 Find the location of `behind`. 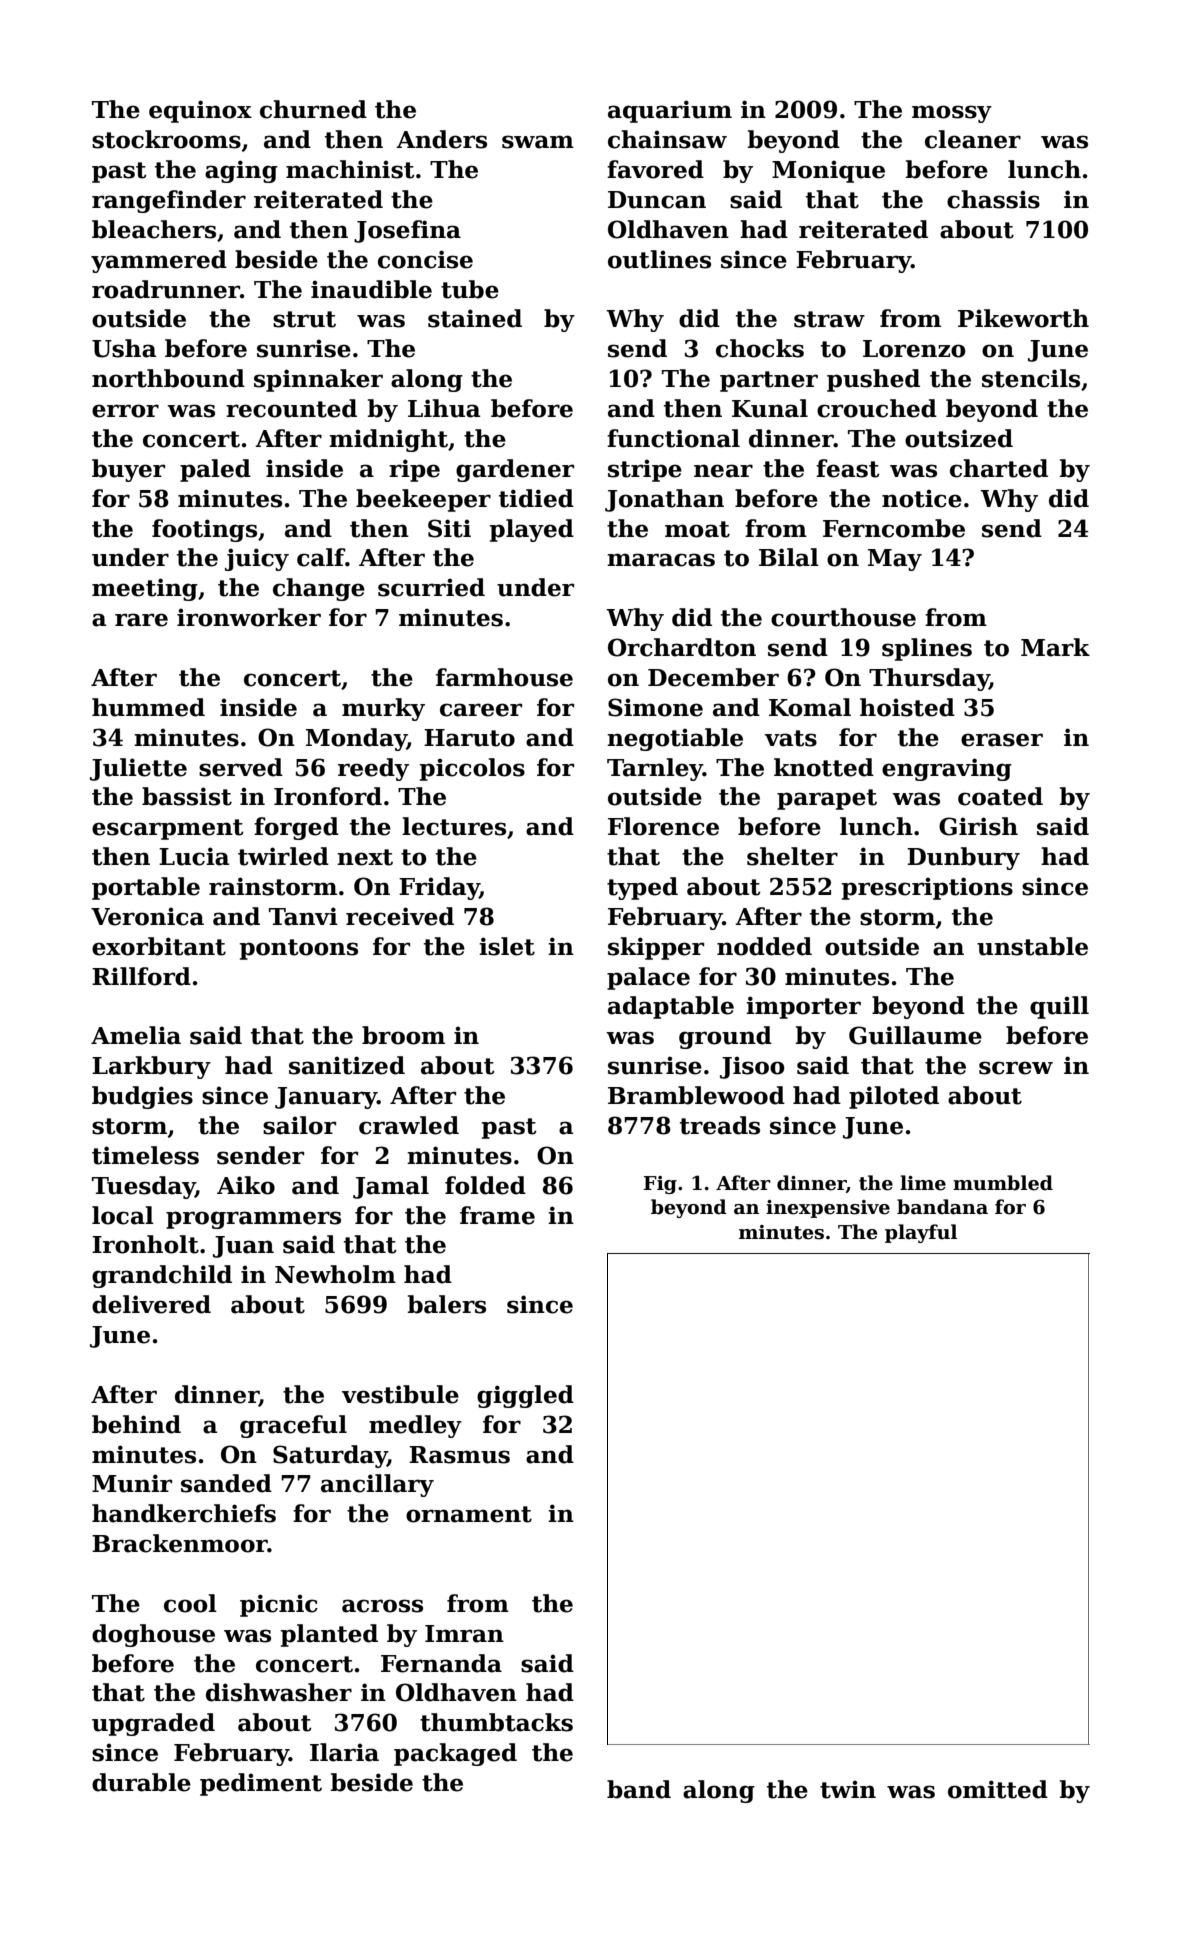

behind is located at coordinates (136, 1424).
